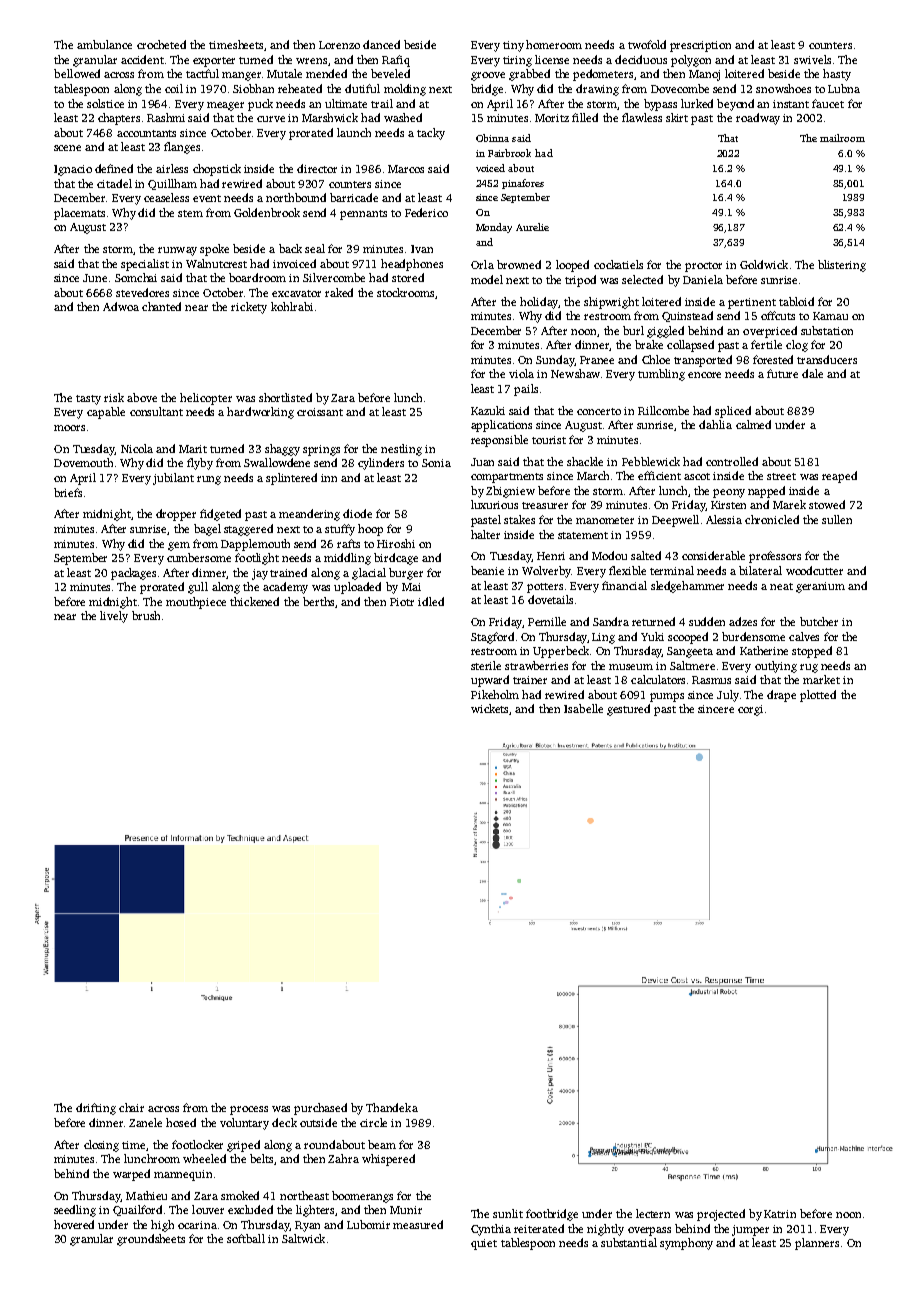 This screenshot has height=1308, width=924. What do you see at coordinates (780, 1214) in the screenshot?
I see `Katrin` at bounding box center [780, 1214].
